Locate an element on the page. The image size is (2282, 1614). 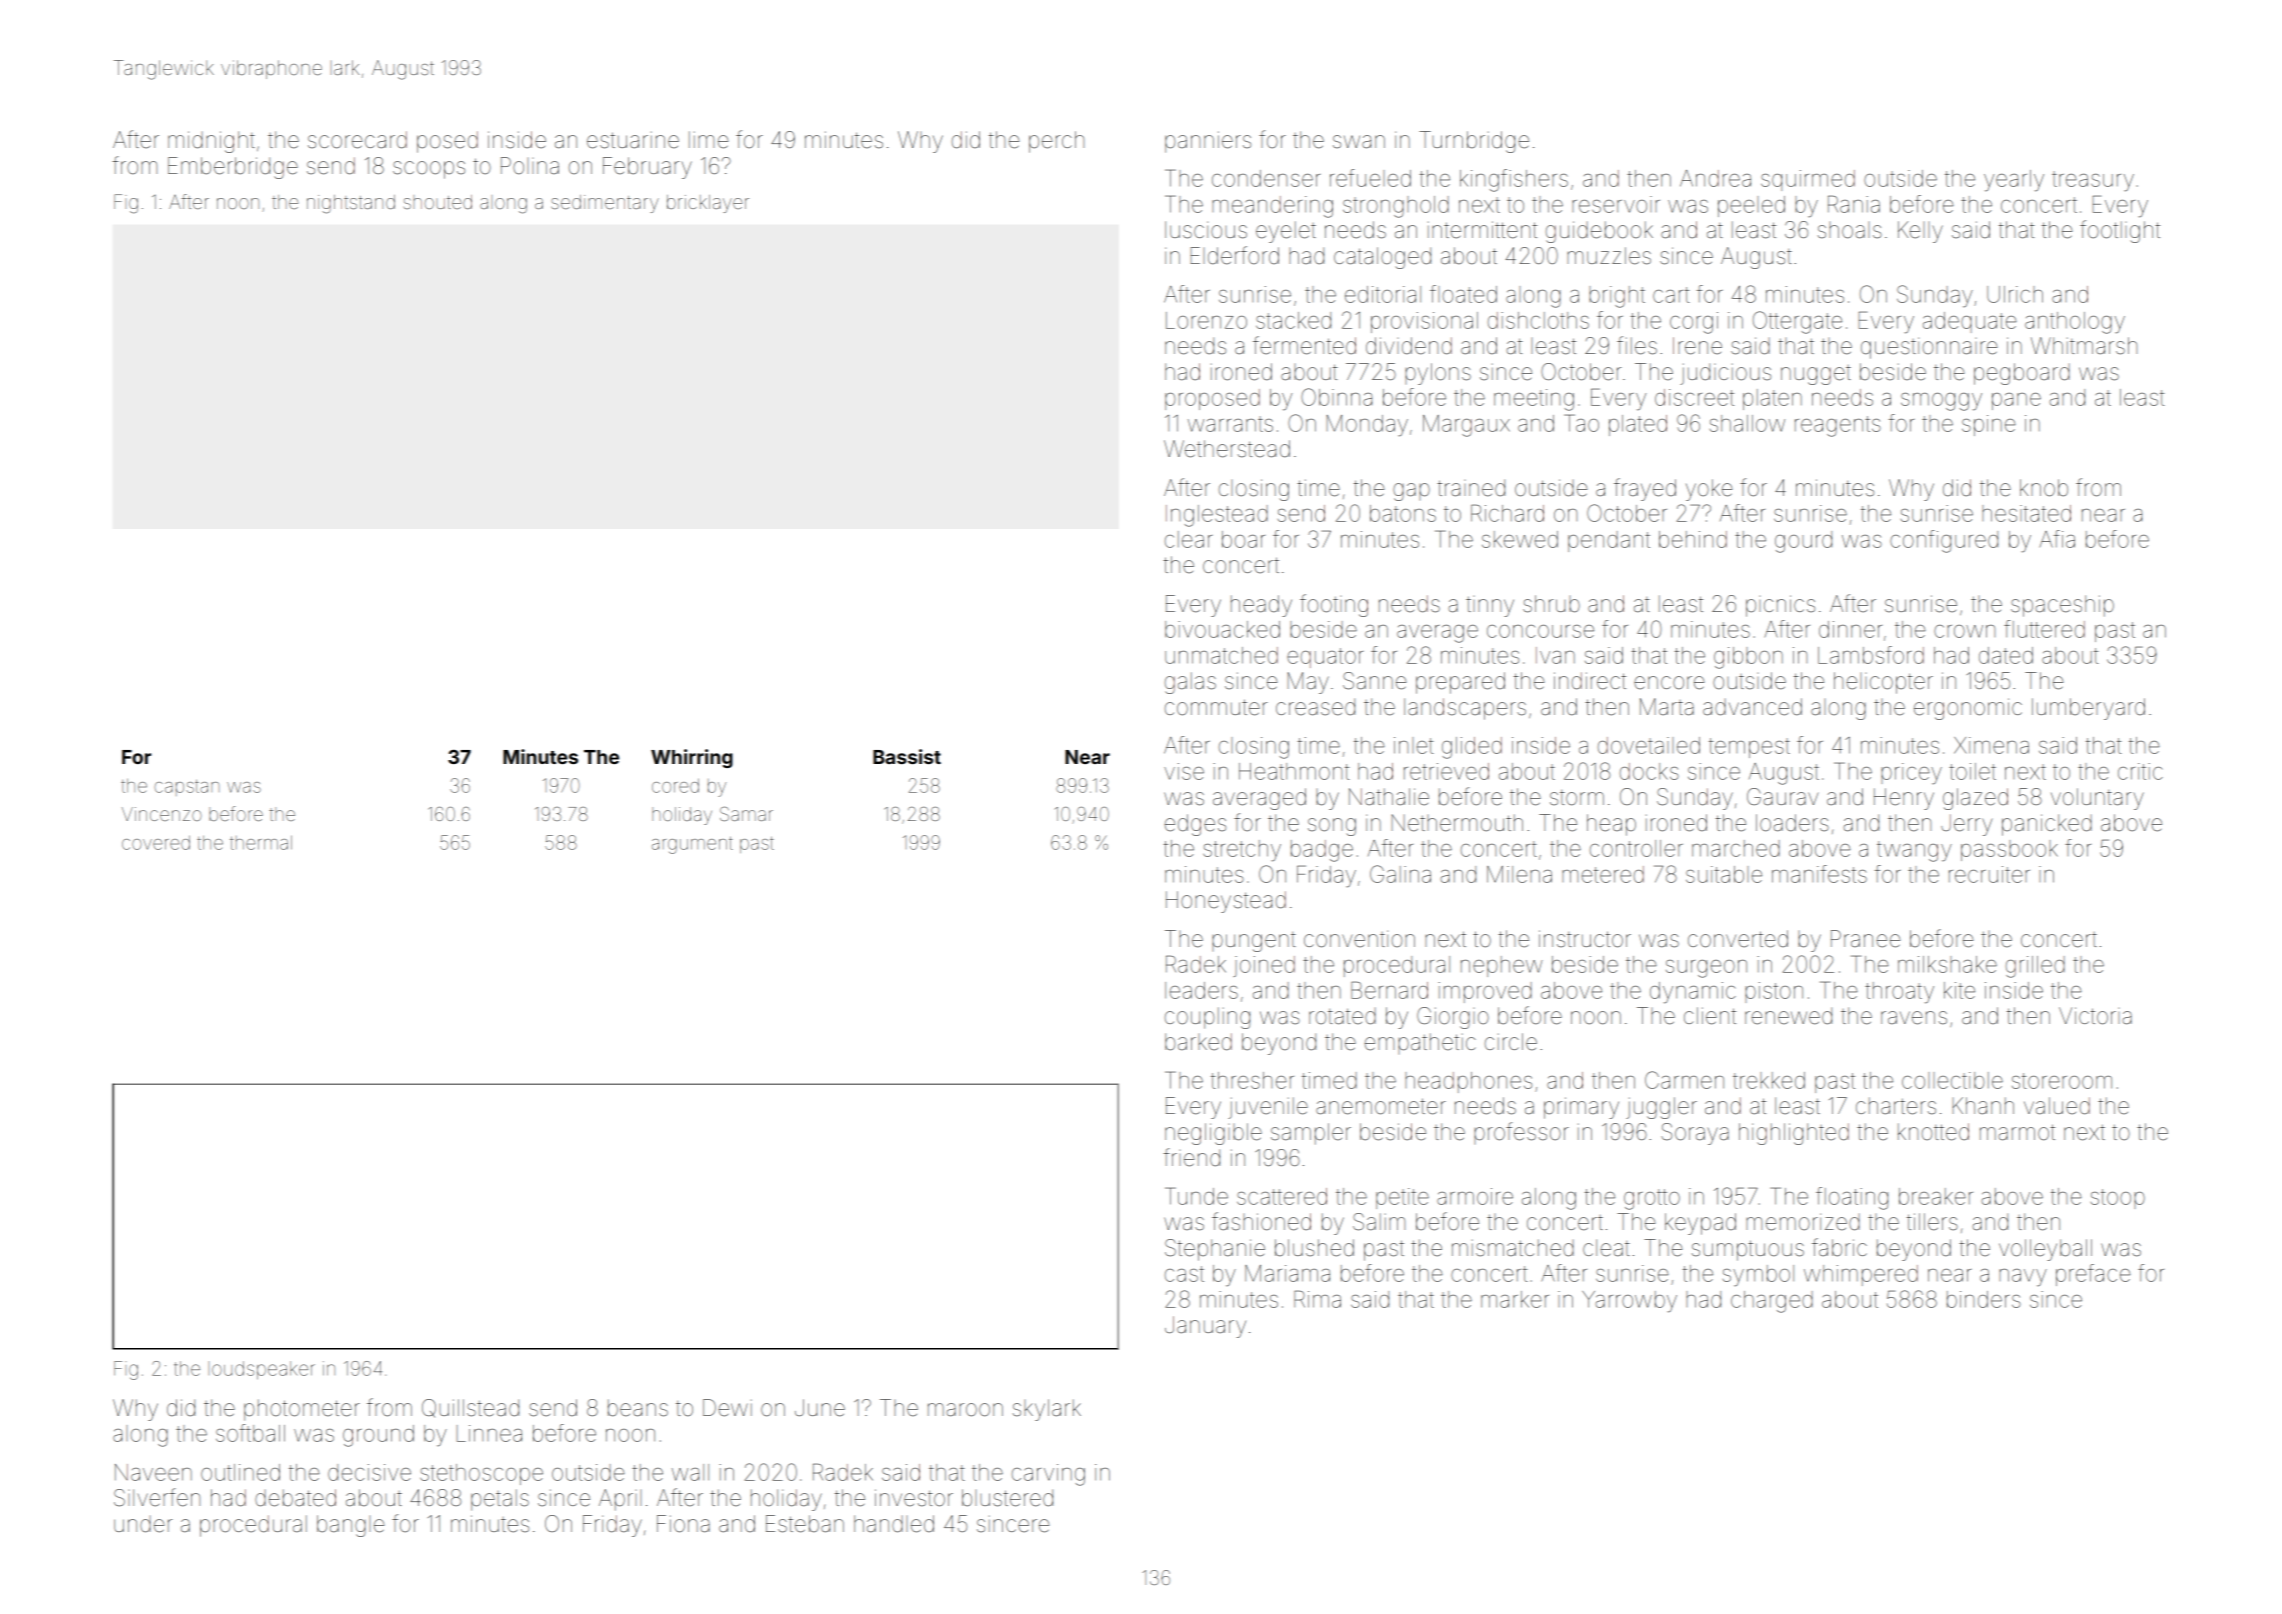
juggler is located at coordinates (1661, 1108).
